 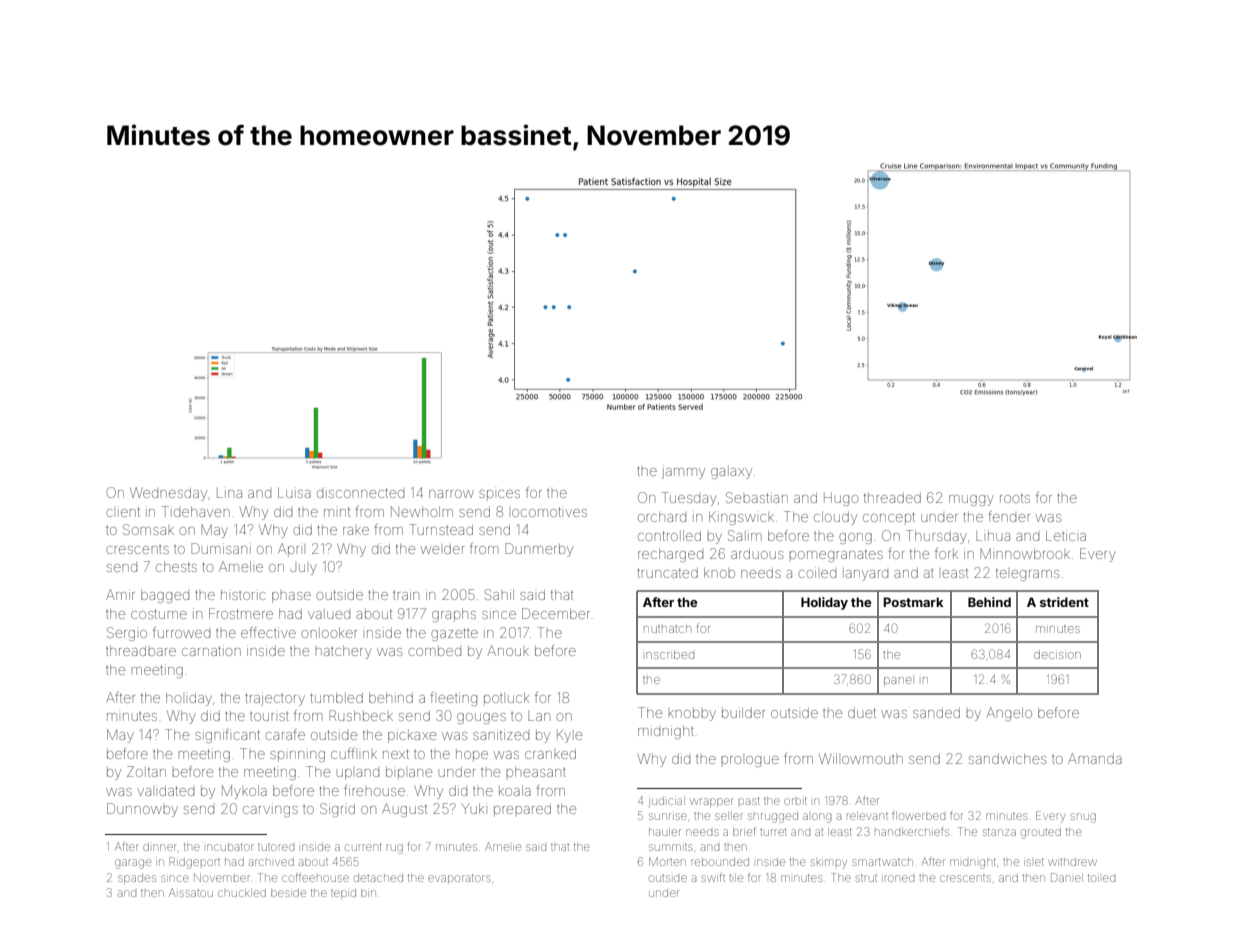 I want to click on jammy, so click(x=683, y=472).
